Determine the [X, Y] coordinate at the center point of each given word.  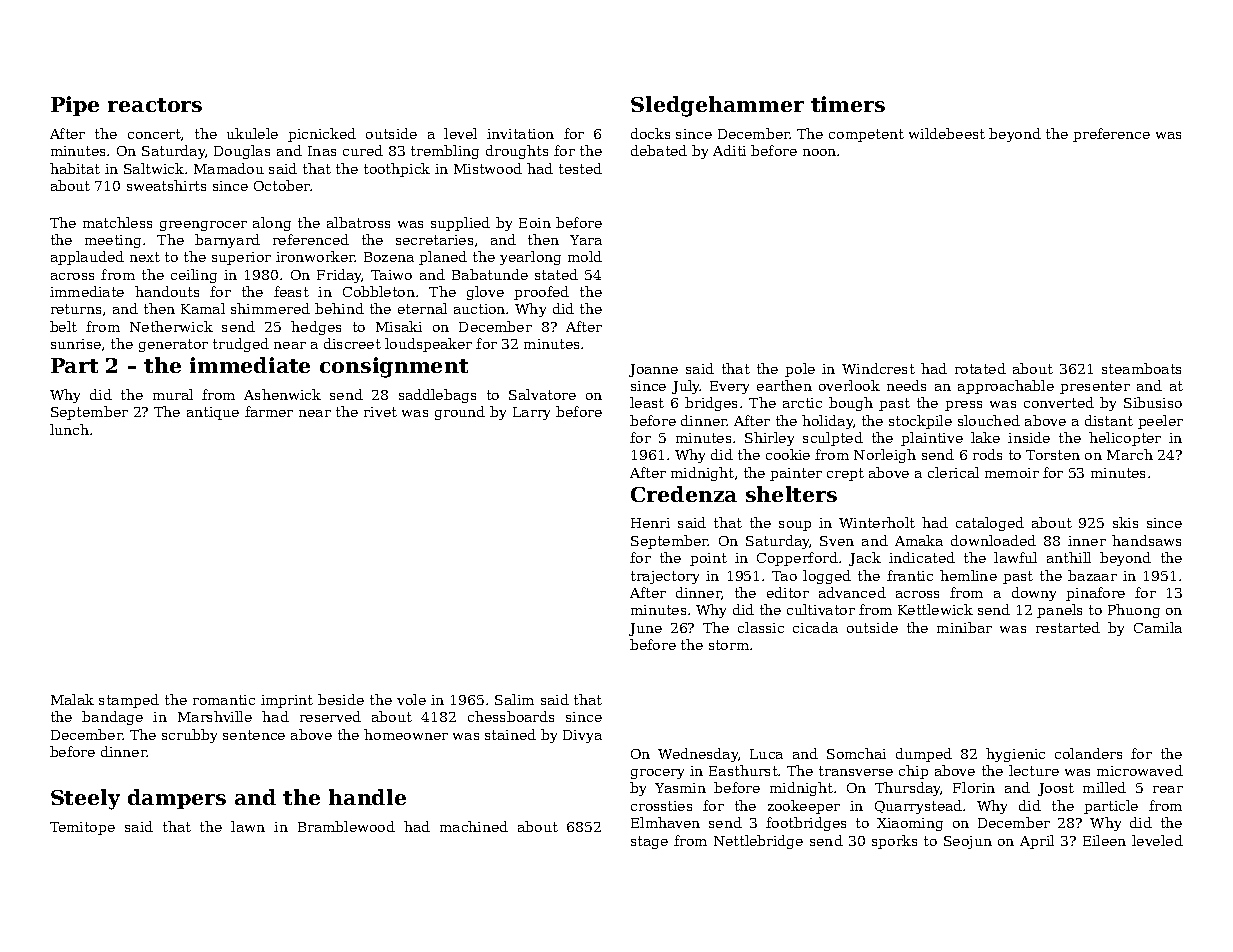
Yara [586, 240]
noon [819, 152]
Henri [650, 523]
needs [906, 385]
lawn [248, 826]
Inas [322, 151]
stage [649, 842]
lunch [69, 429]
